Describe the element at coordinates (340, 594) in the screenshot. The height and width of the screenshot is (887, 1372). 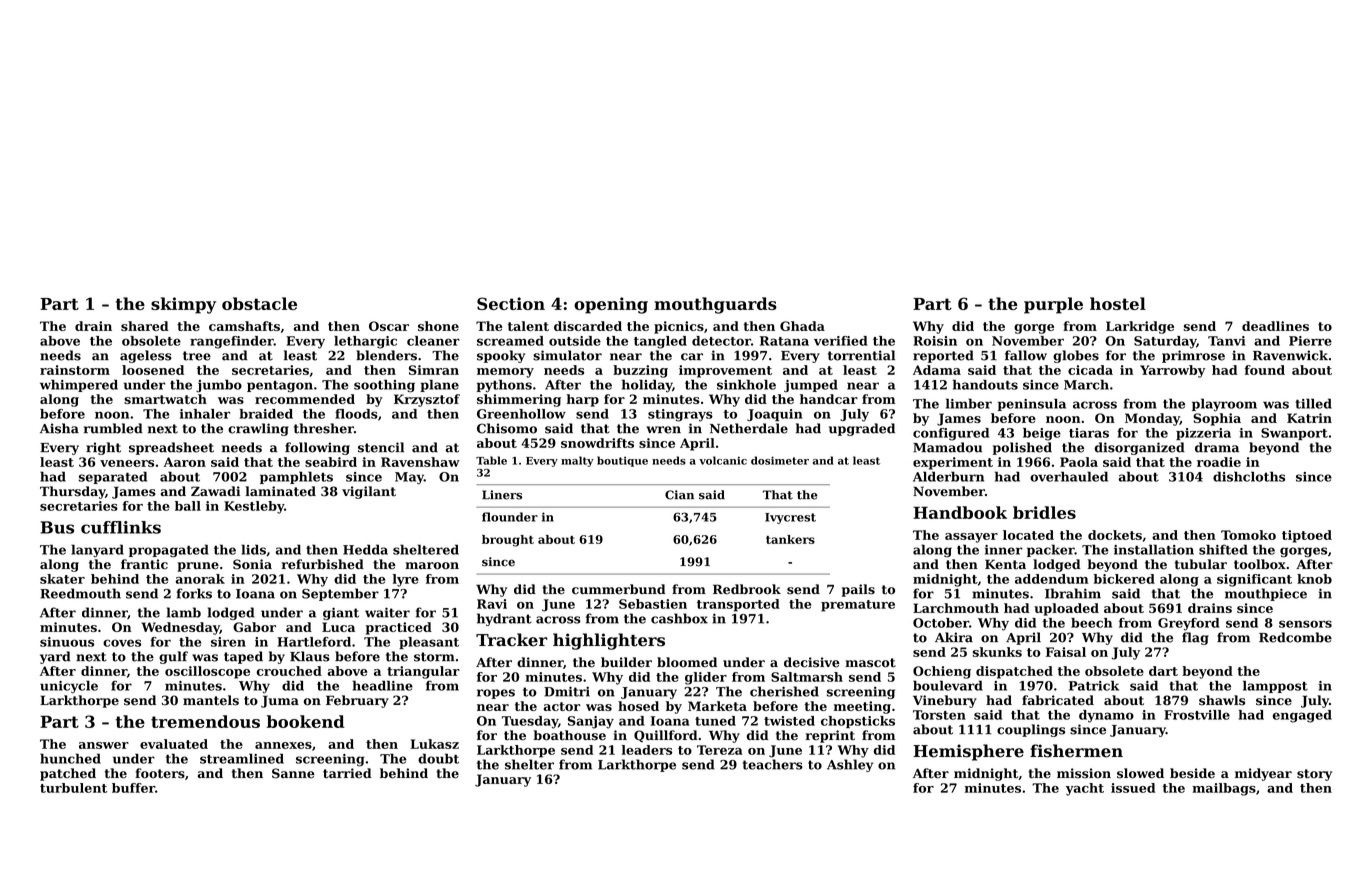
I see `September` at that location.
